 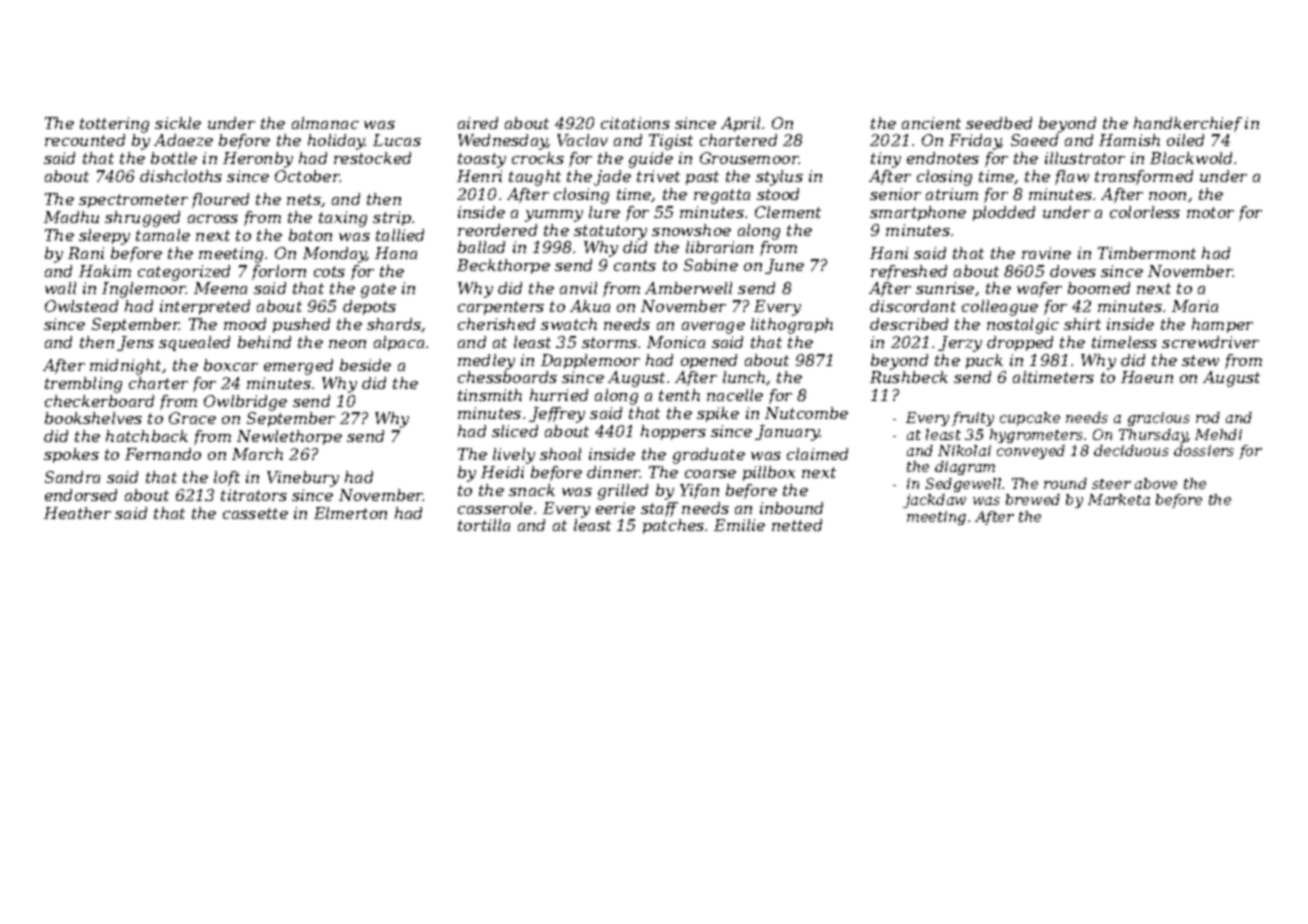 What do you see at coordinates (797, 525) in the screenshot?
I see `netted` at bounding box center [797, 525].
